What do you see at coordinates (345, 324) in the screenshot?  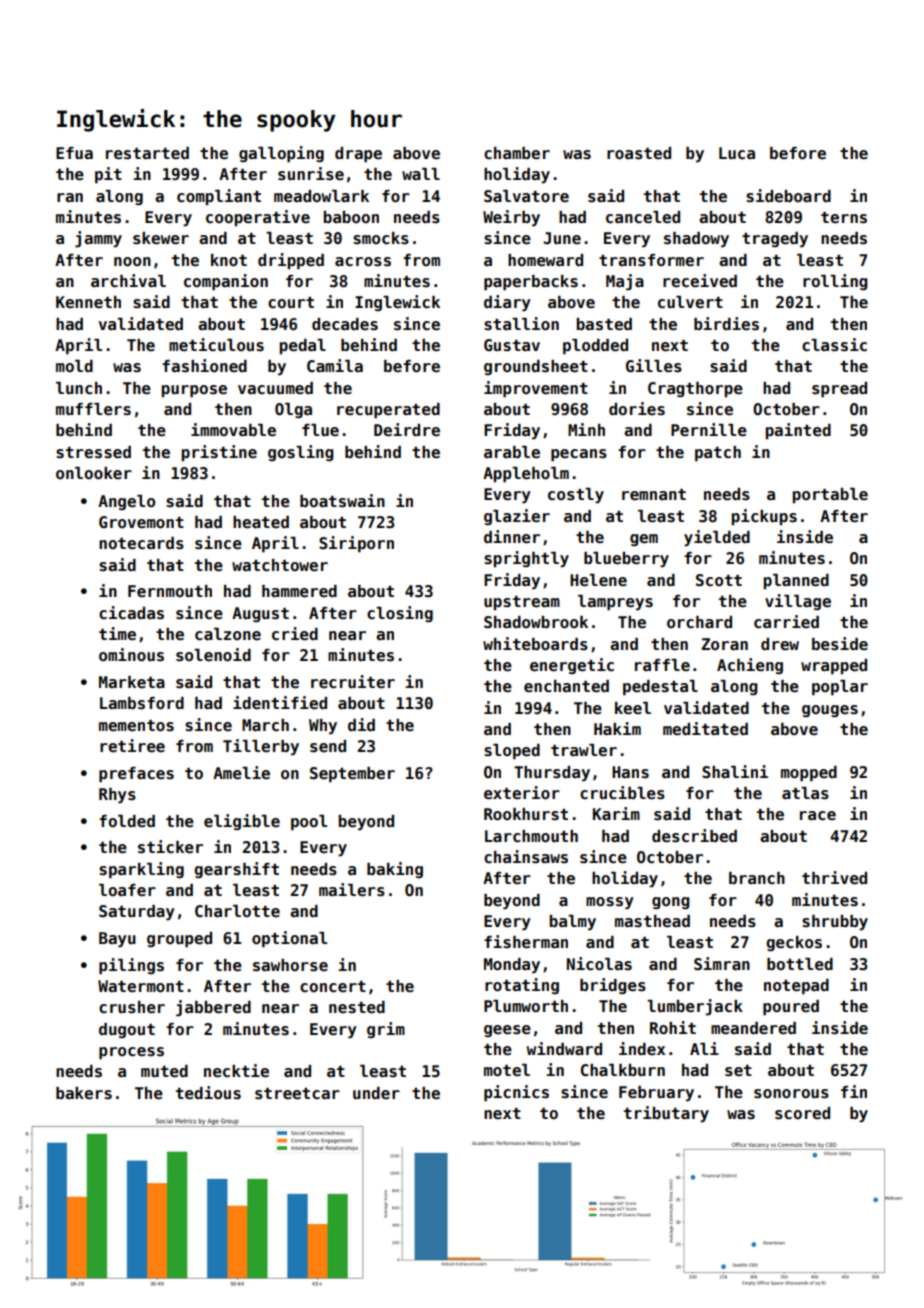 I see `decades` at bounding box center [345, 324].
